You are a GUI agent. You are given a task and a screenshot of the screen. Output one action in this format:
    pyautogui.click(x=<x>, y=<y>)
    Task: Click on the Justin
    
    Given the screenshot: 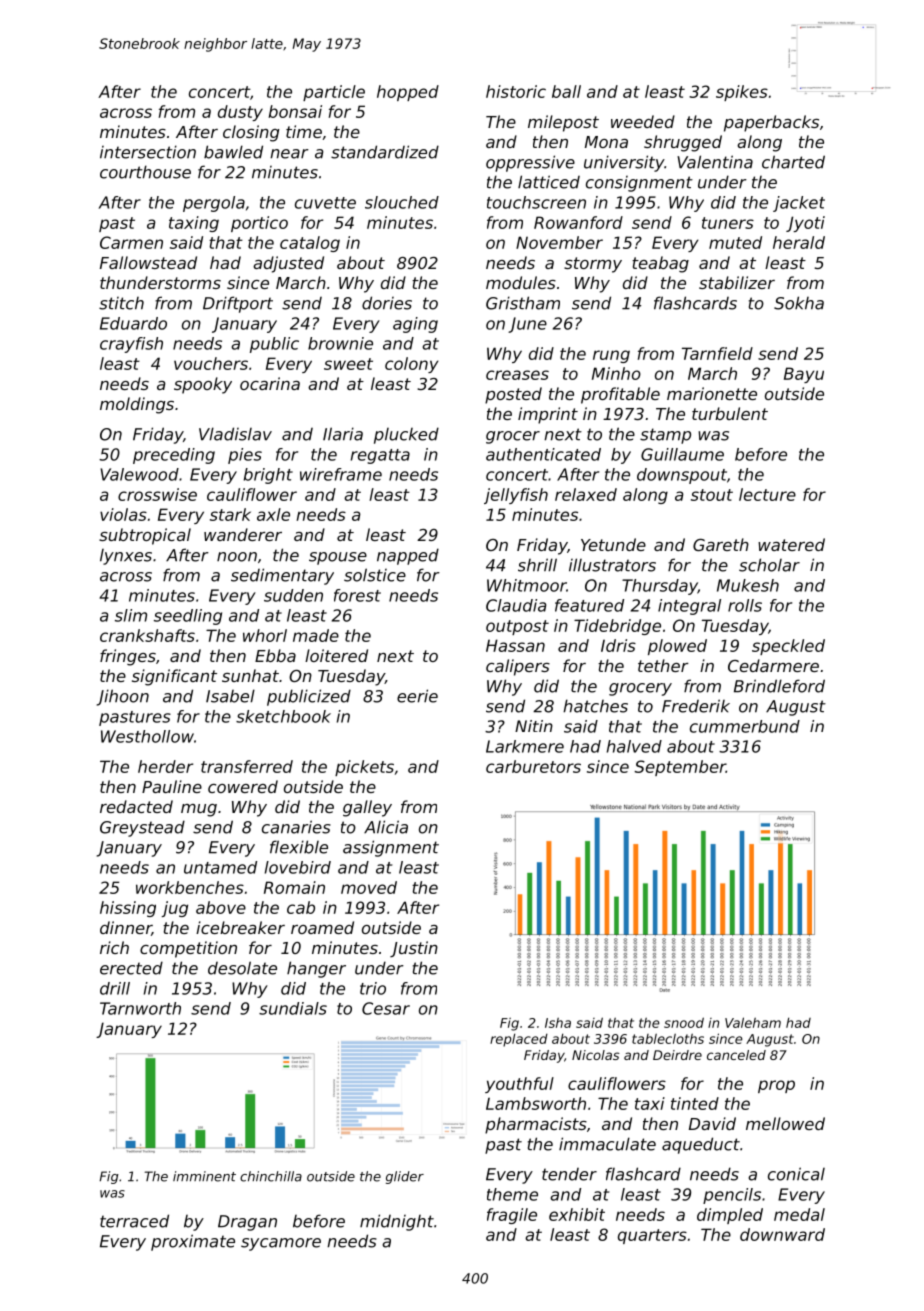 What is the action you would take?
    pyautogui.click(x=414, y=949)
